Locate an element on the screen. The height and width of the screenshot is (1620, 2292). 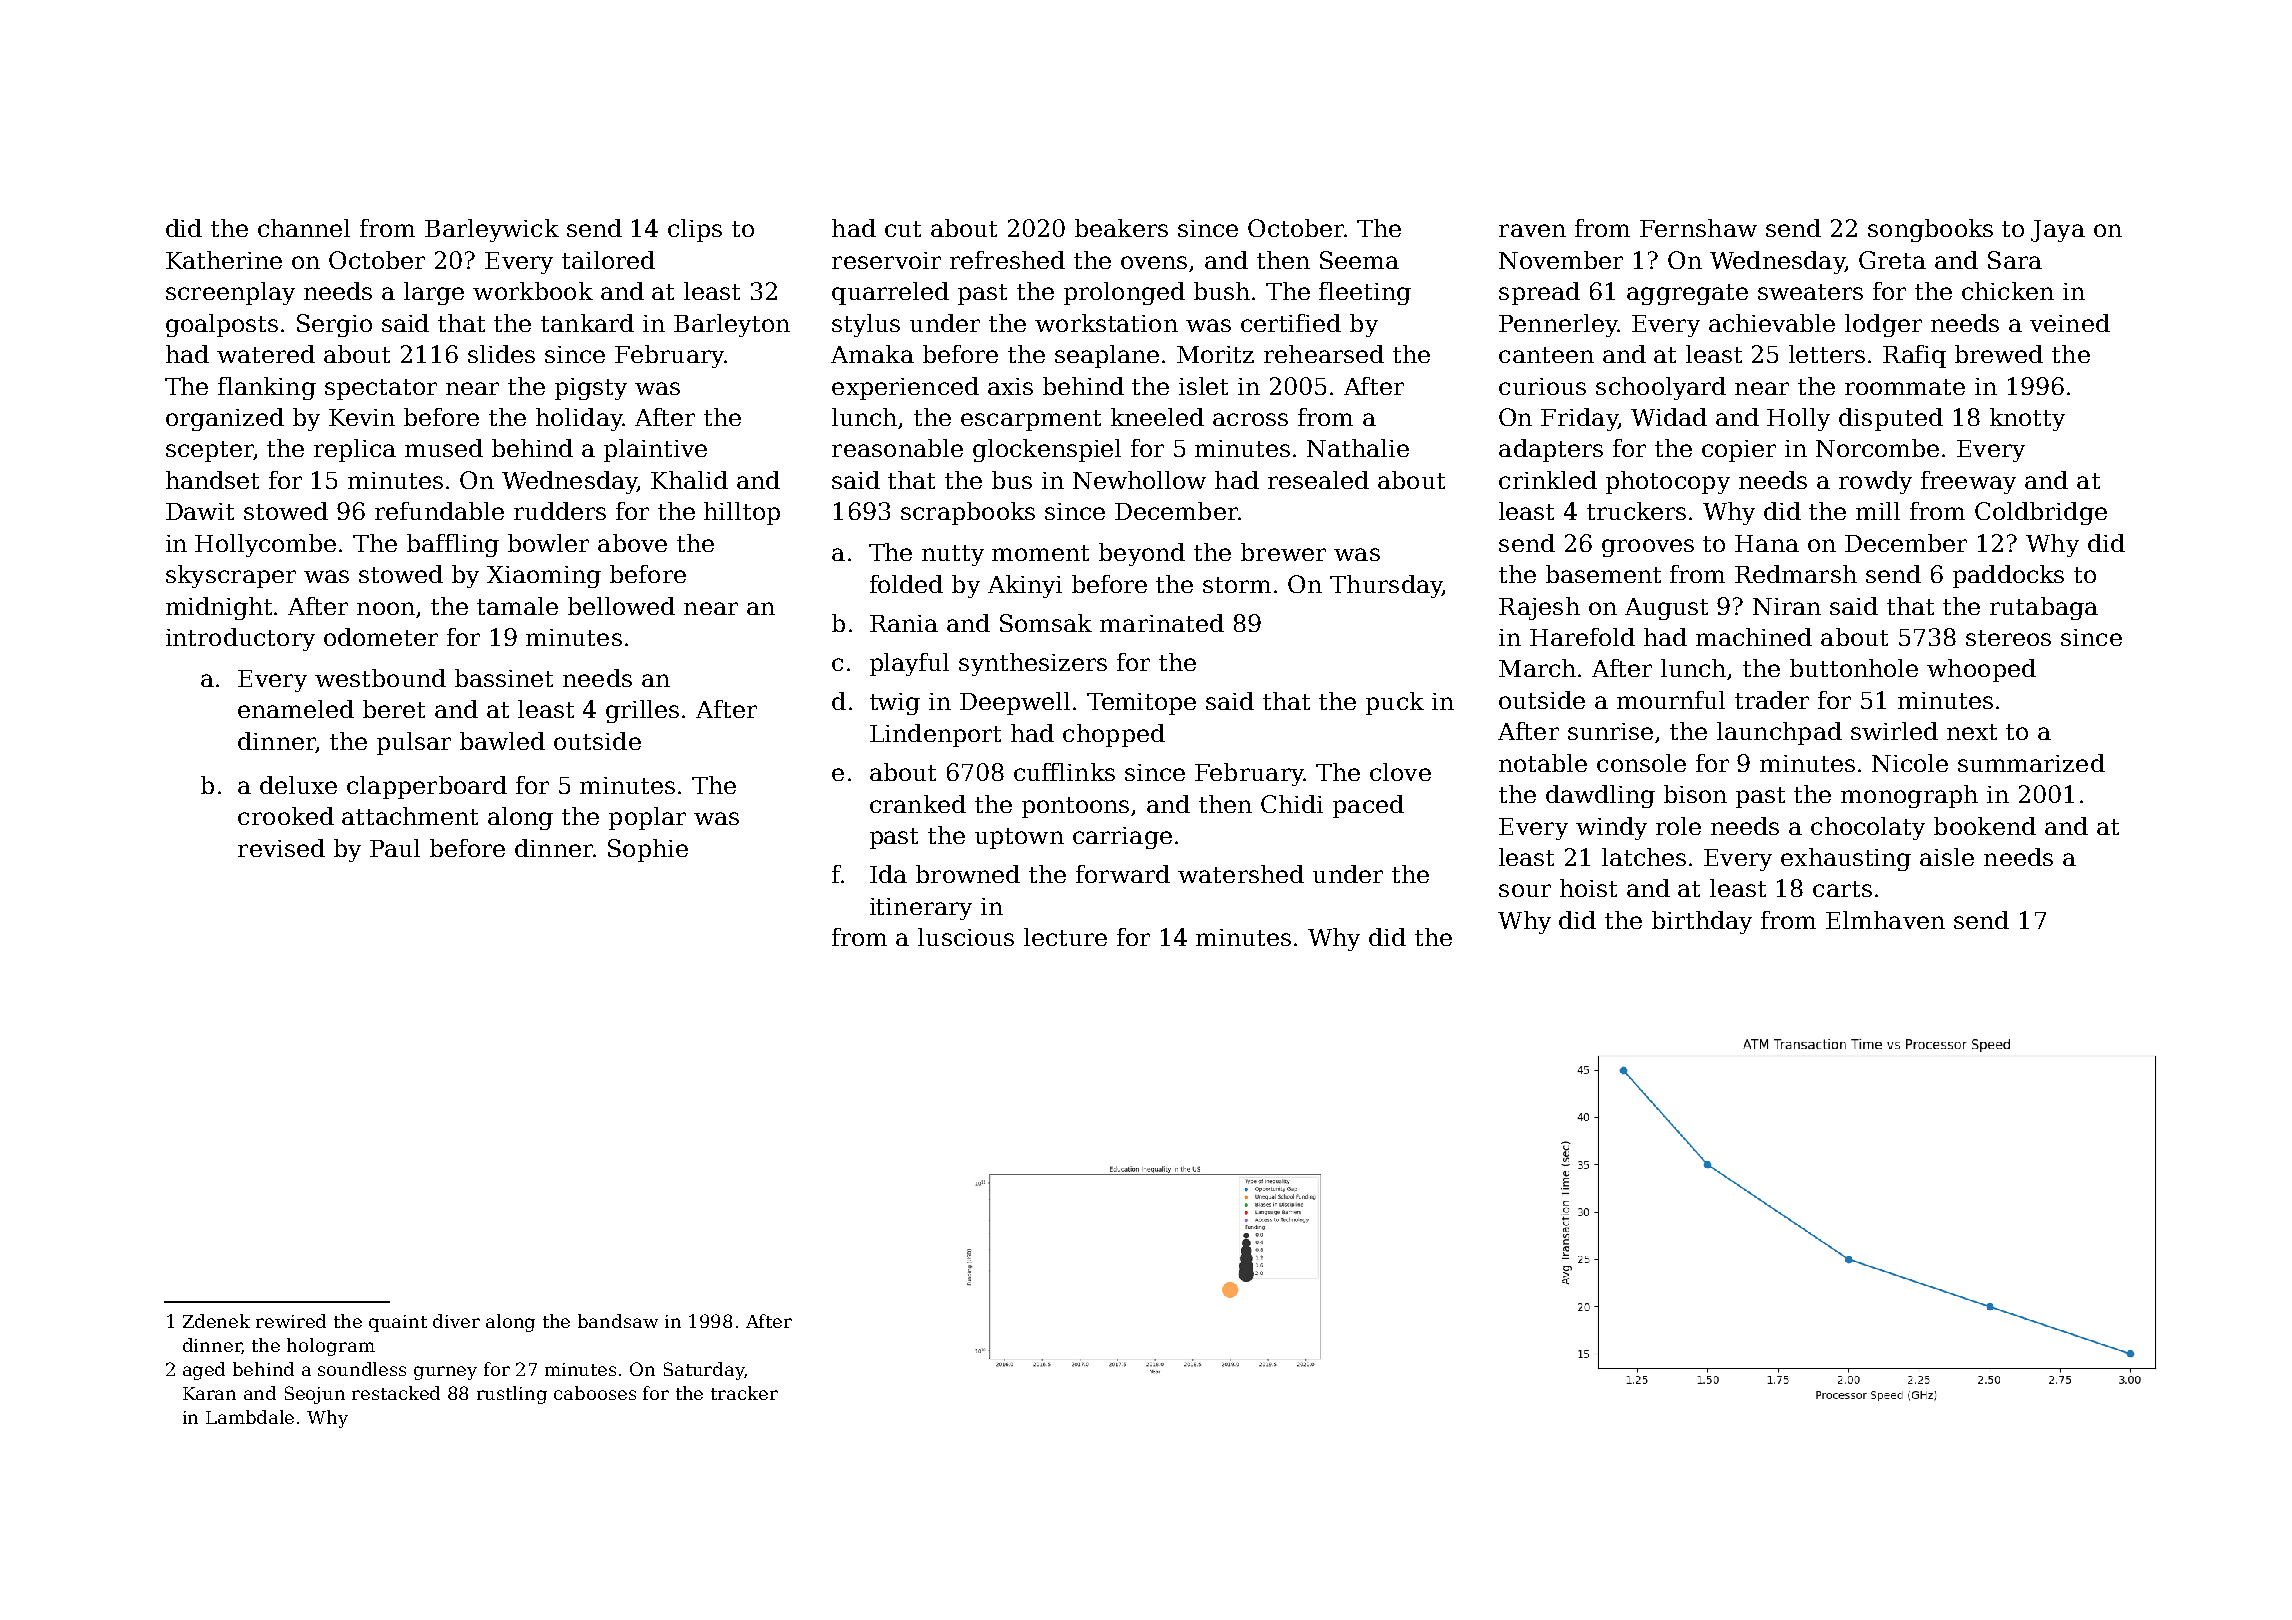
browned is located at coordinates (968, 874).
